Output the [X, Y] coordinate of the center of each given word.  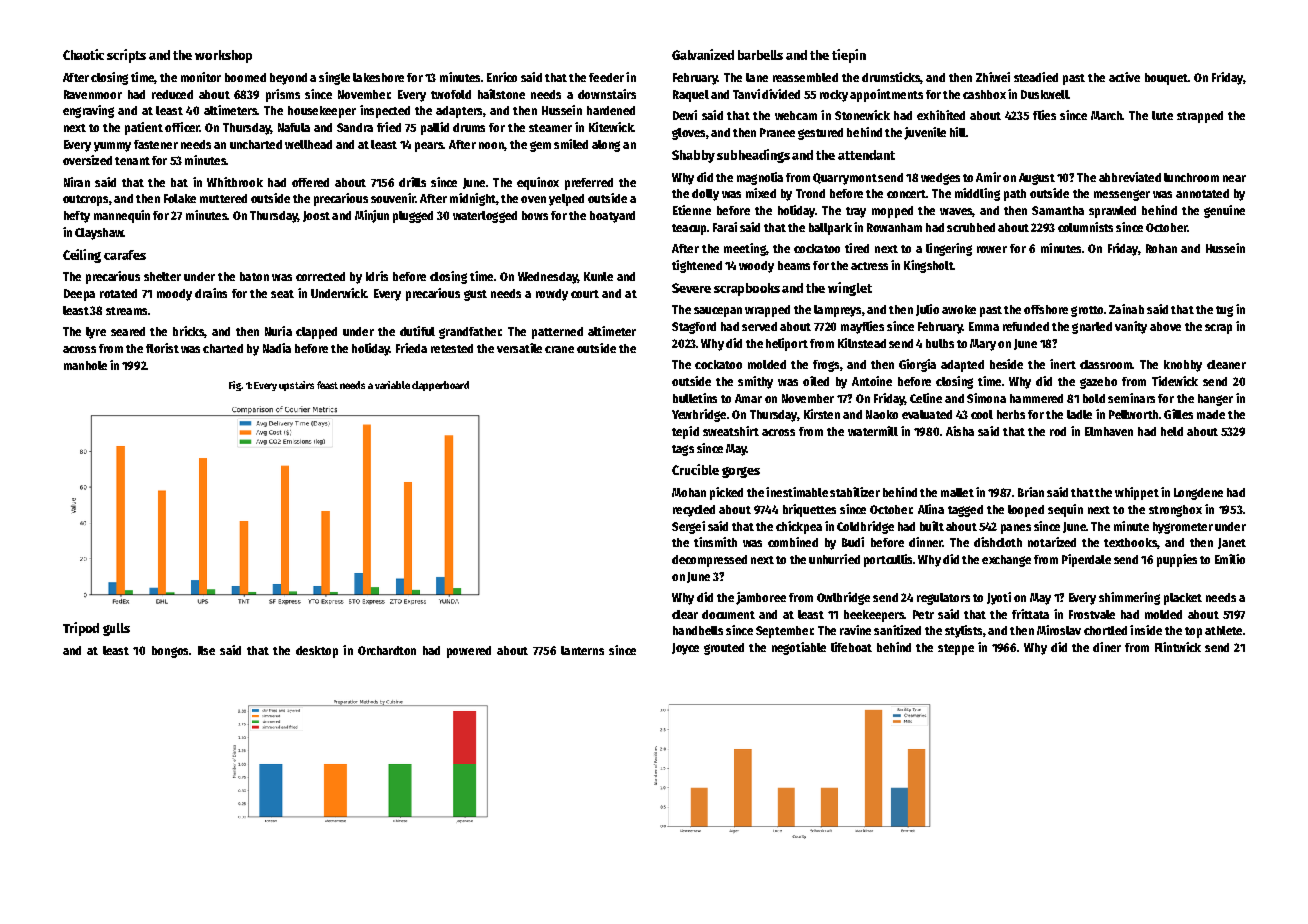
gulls [116, 629]
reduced [172, 94]
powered [469, 652]
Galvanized [703, 54]
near [1234, 178]
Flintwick [1178, 647]
